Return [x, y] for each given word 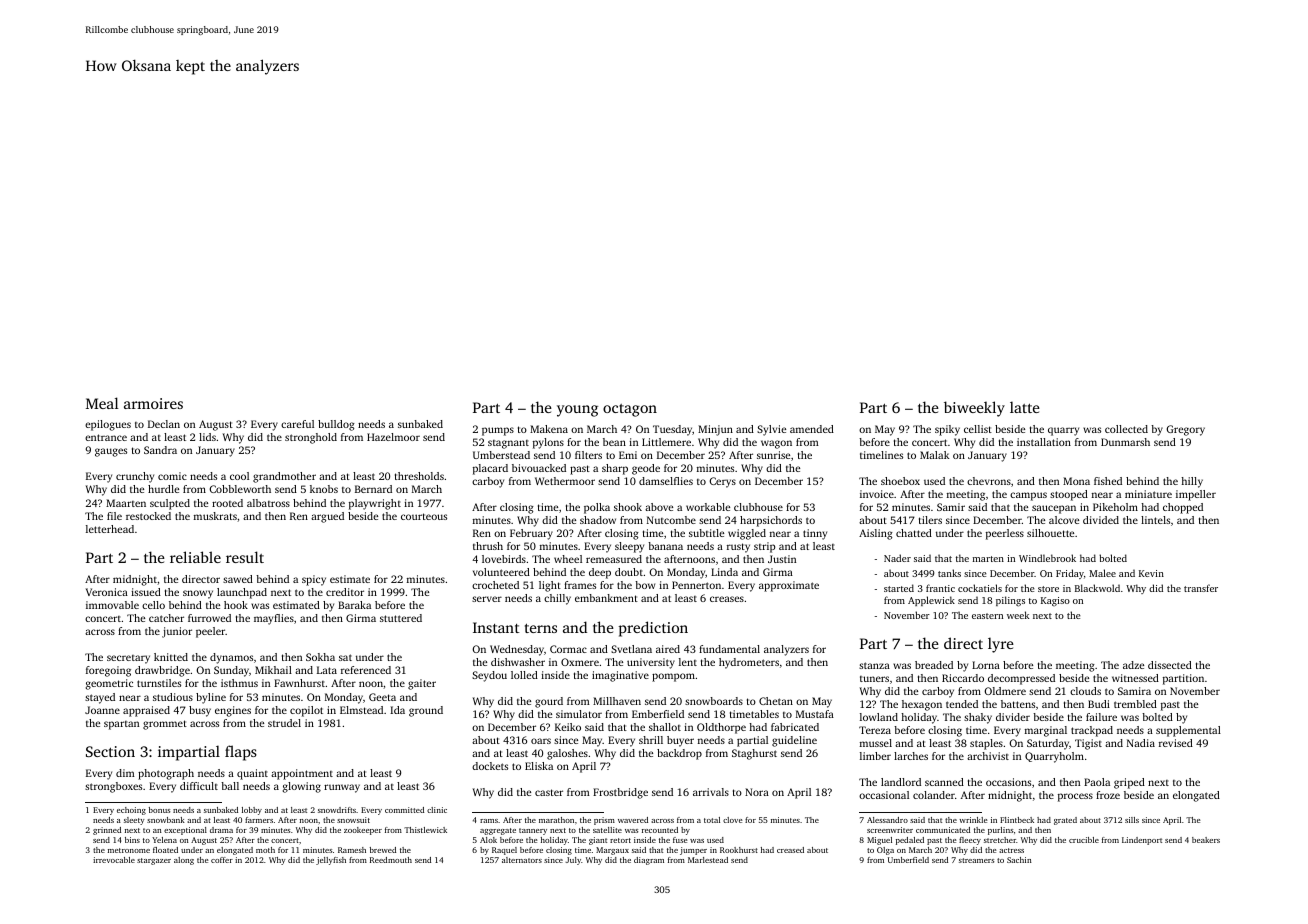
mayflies [274, 619]
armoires [153, 403]
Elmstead [361, 710]
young [577, 411]
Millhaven [617, 701]
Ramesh [352, 850]
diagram [649, 861]
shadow [598, 520]
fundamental [729, 649]
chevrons [989, 481]
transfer [1201, 588]
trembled [1135, 704]
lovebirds [504, 559]
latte [1025, 407]
